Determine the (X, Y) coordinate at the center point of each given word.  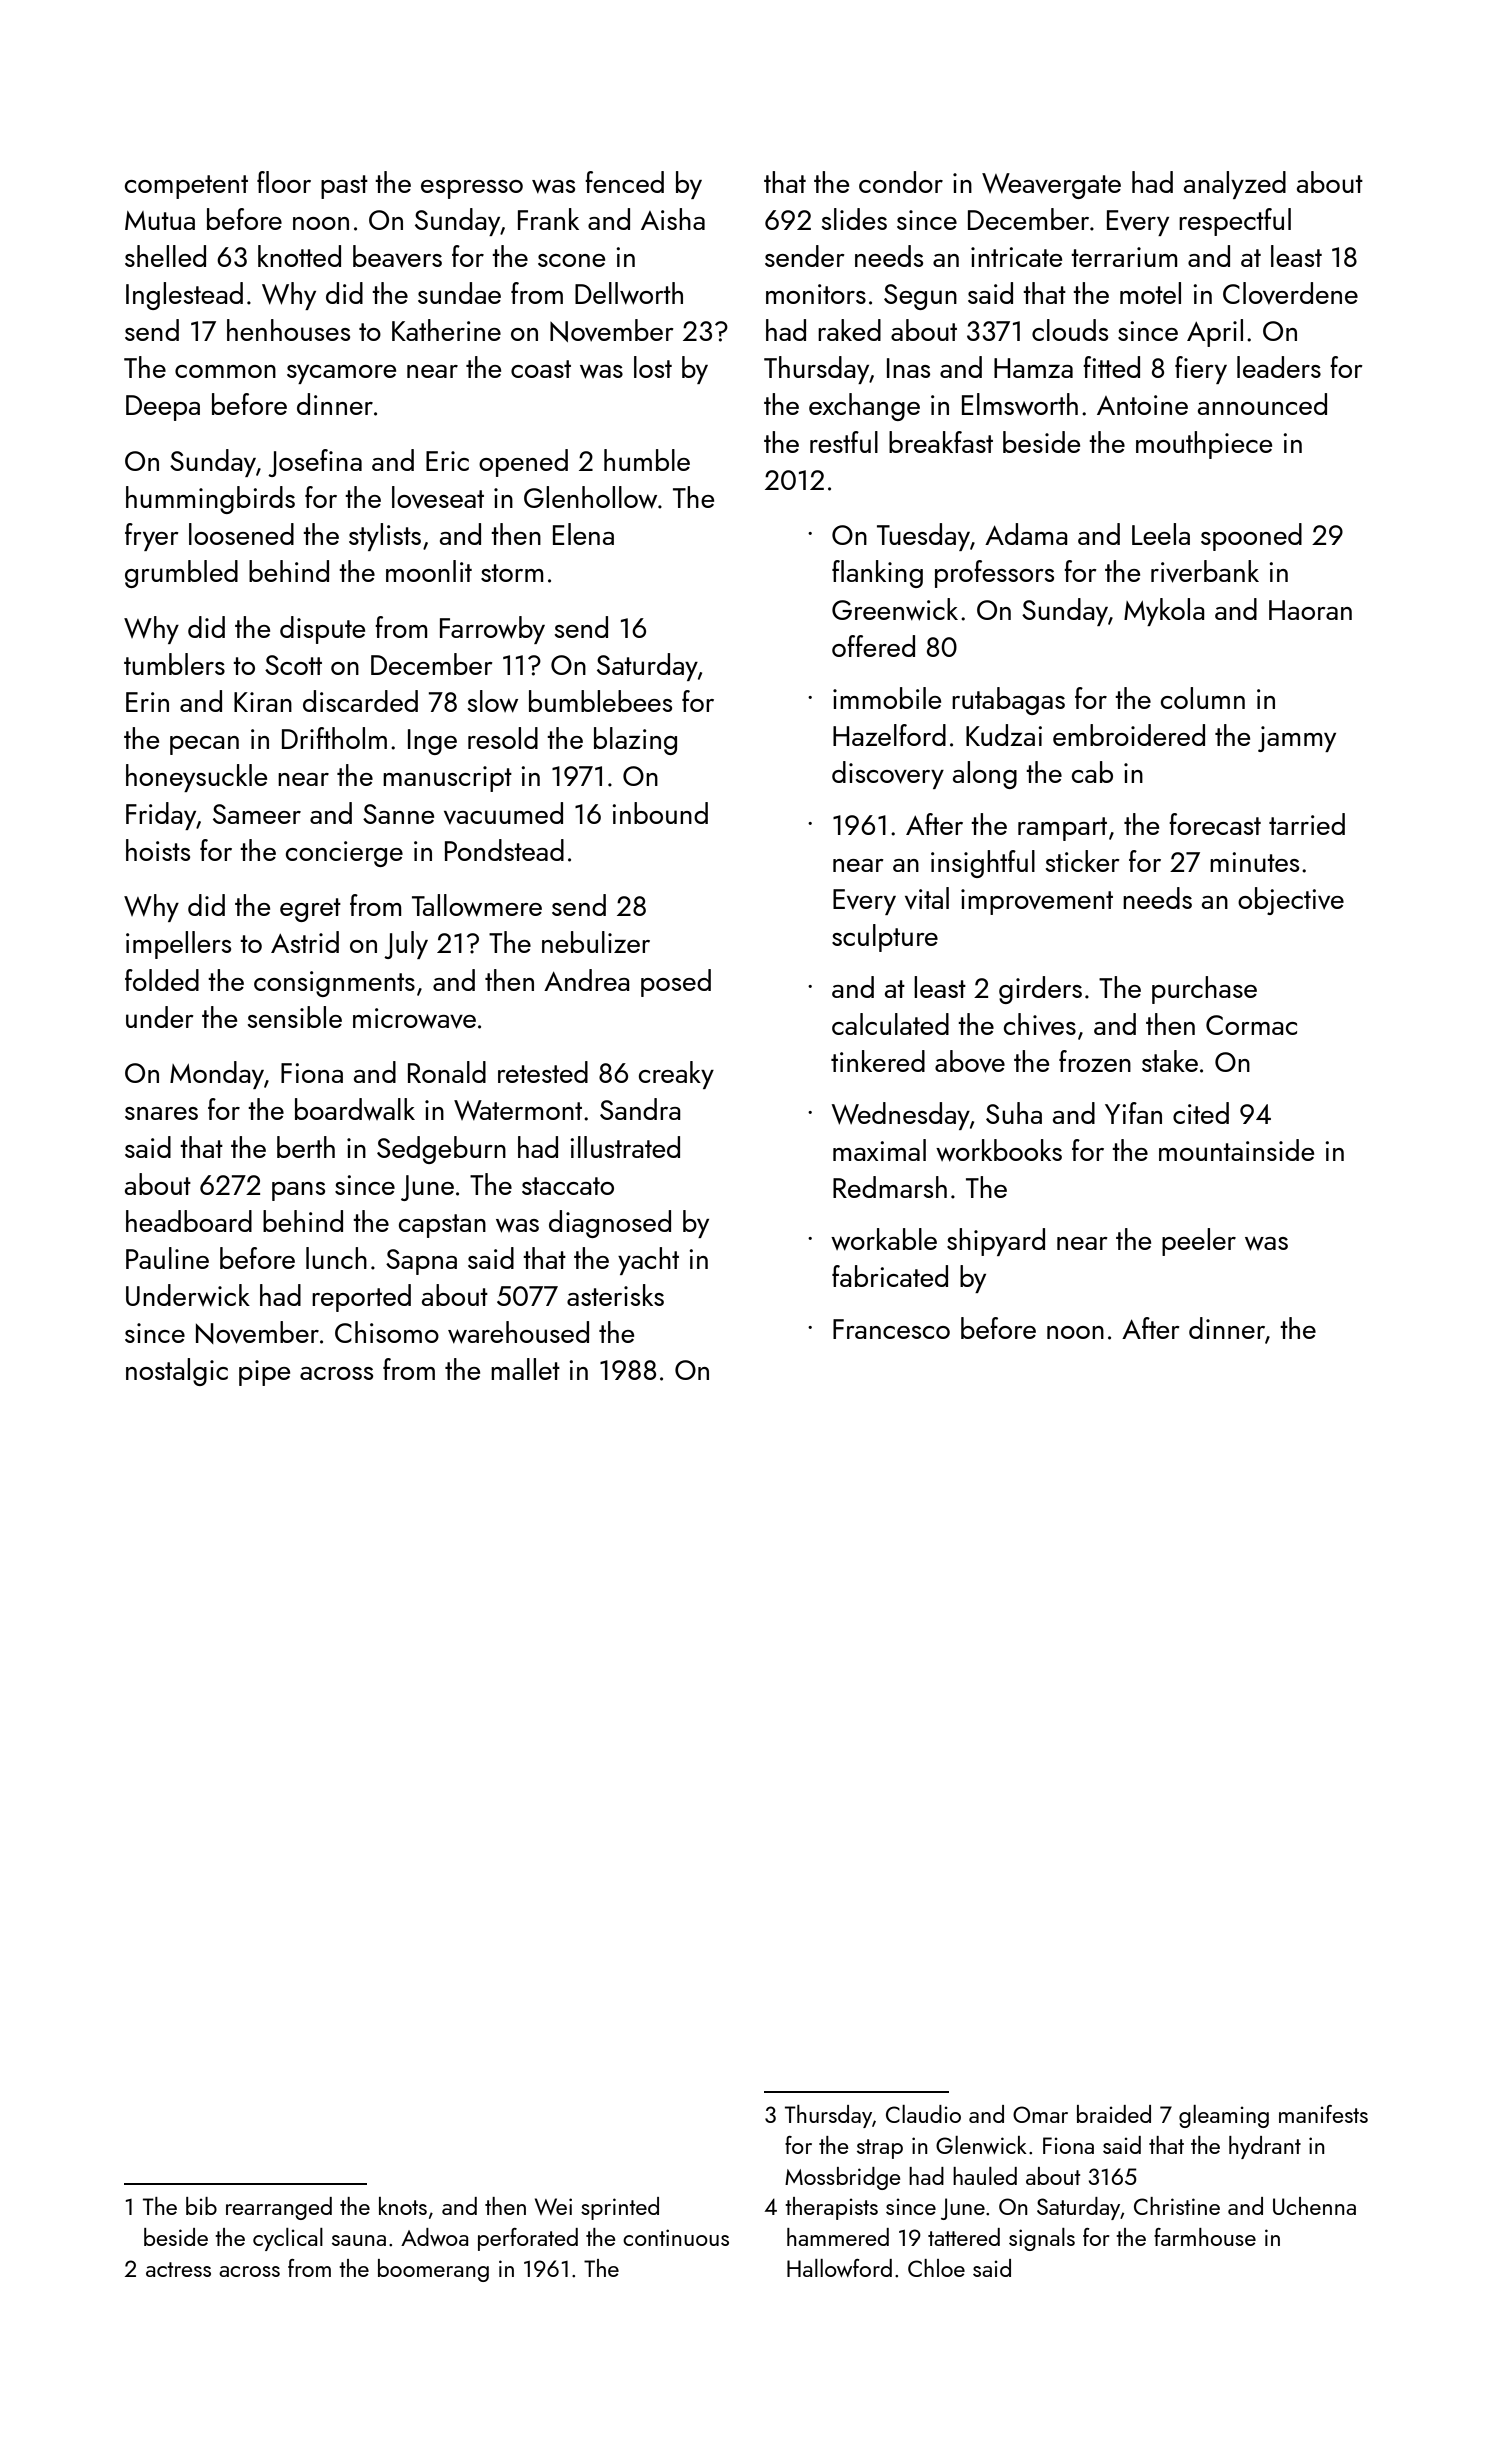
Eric (447, 461)
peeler (1199, 1242)
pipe (264, 1373)
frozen (1095, 1061)
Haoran (1310, 610)
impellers (178, 945)
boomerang (433, 2270)
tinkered (878, 1061)
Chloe (936, 2268)
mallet (525, 1369)
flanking (877, 574)
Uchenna (1314, 2206)
